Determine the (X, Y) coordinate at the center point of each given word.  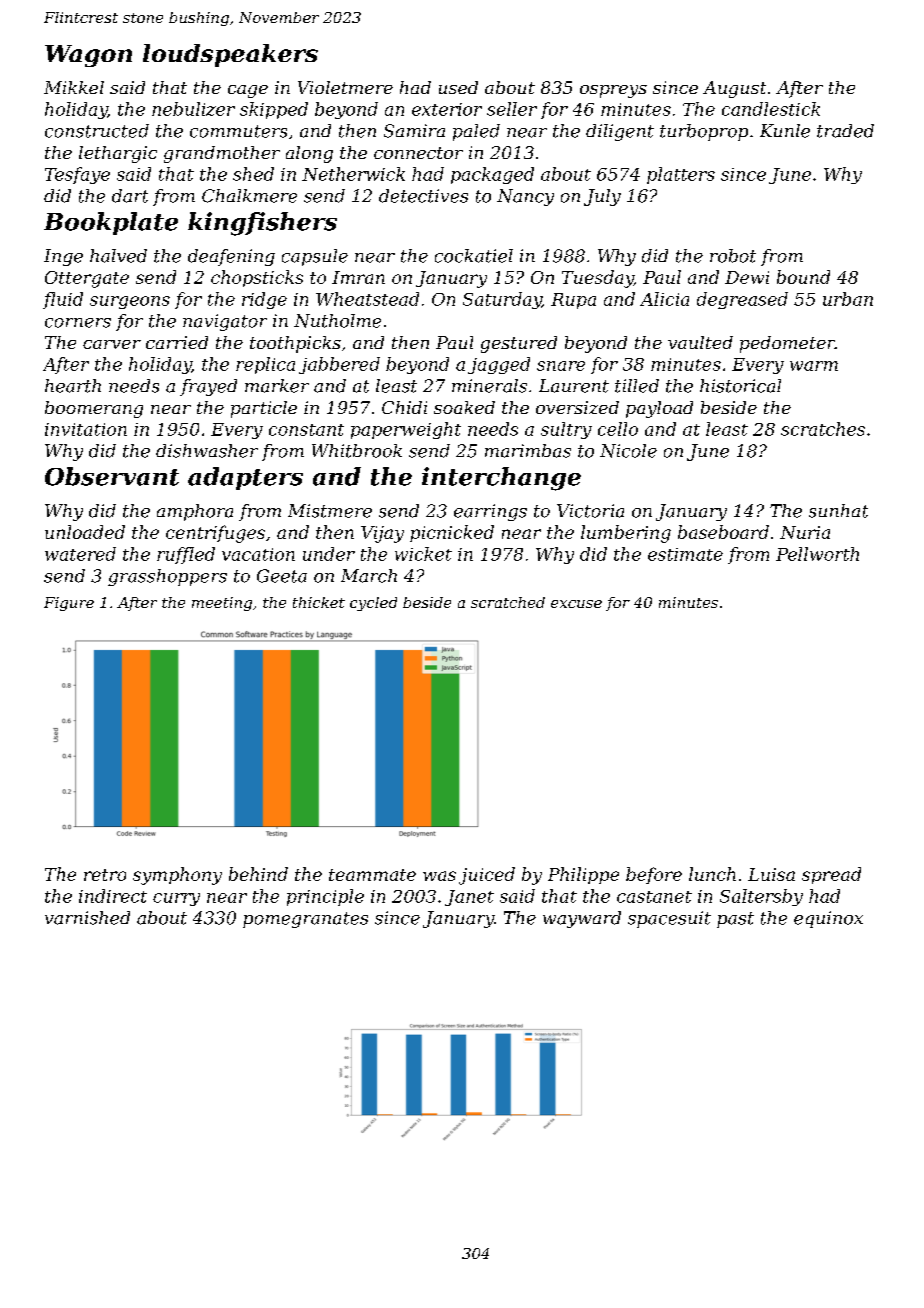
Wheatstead (367, 299)
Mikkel (74, 87)
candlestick (771, 109)
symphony (177, 876)
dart (130, 196)
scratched (508, 602)
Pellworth (817, 554)
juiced (487, 876)
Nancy (525, 197)
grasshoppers (167, 577)
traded (845, 131)
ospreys (613, 91)
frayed (208, 387)
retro (105, 875)
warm (814, 366)
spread (831, 875)
